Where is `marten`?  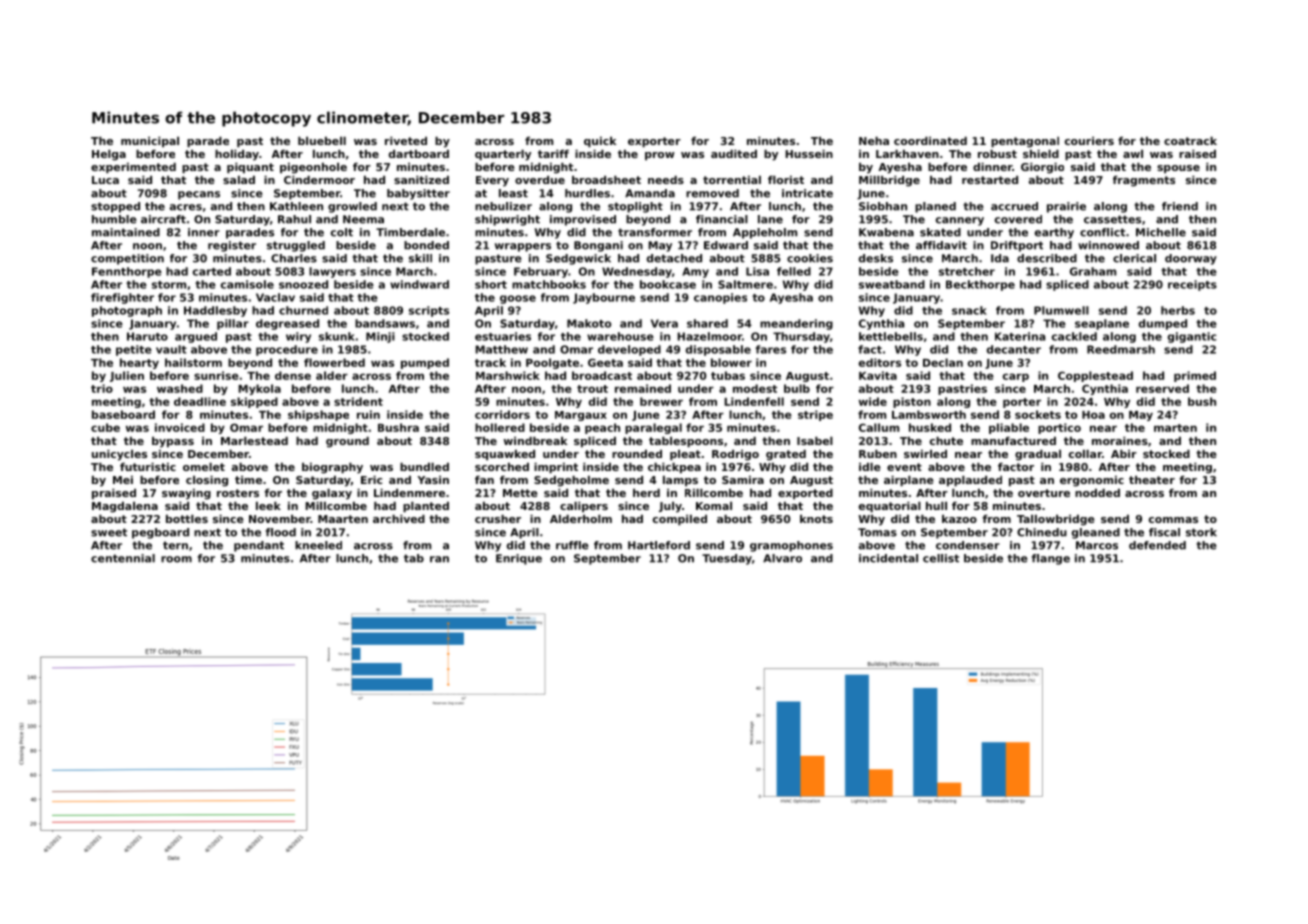 marten is located at coordinates (1175, 428).
